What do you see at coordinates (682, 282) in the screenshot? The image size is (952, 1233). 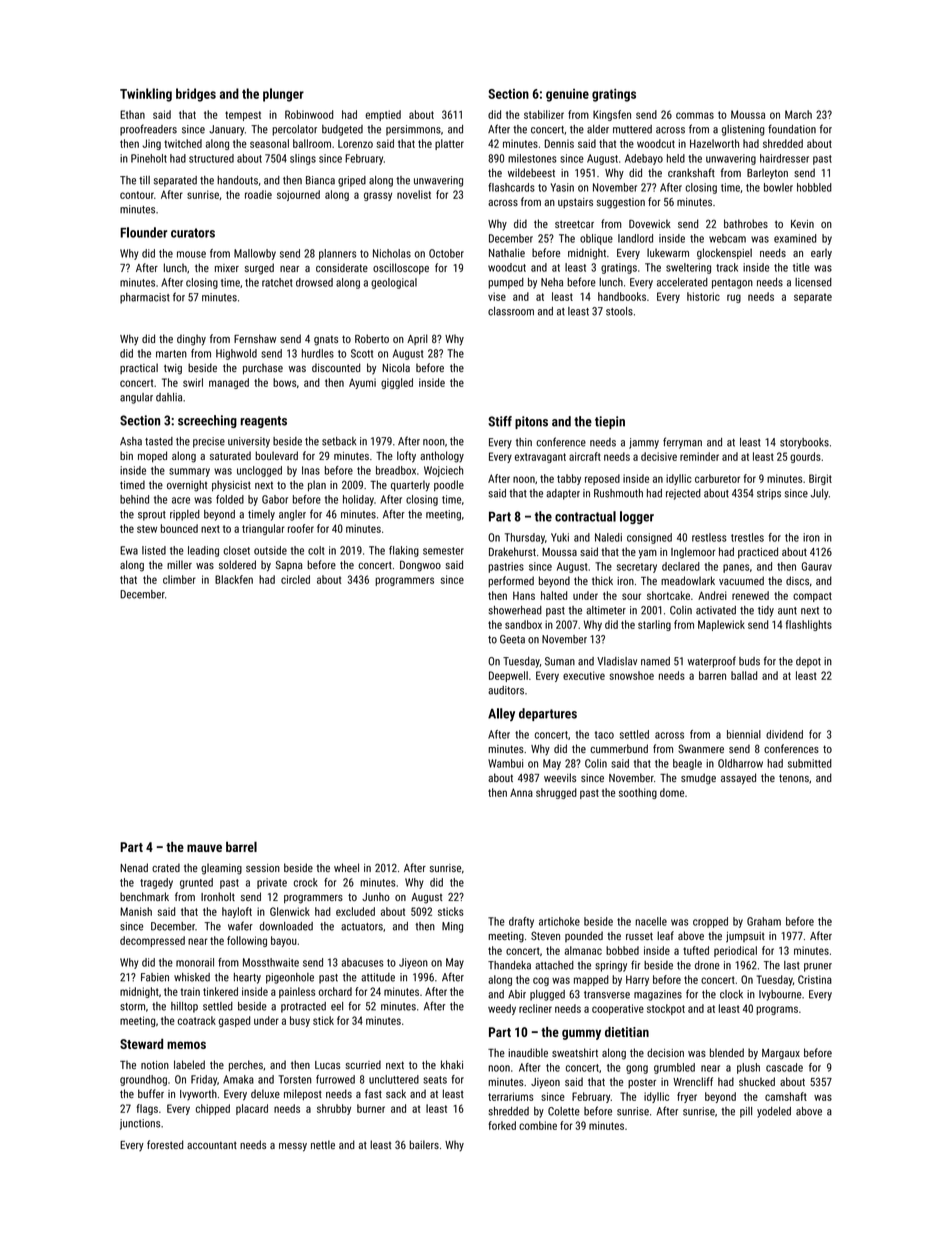 I see `accelerated` at bounding box center [682, 282].
